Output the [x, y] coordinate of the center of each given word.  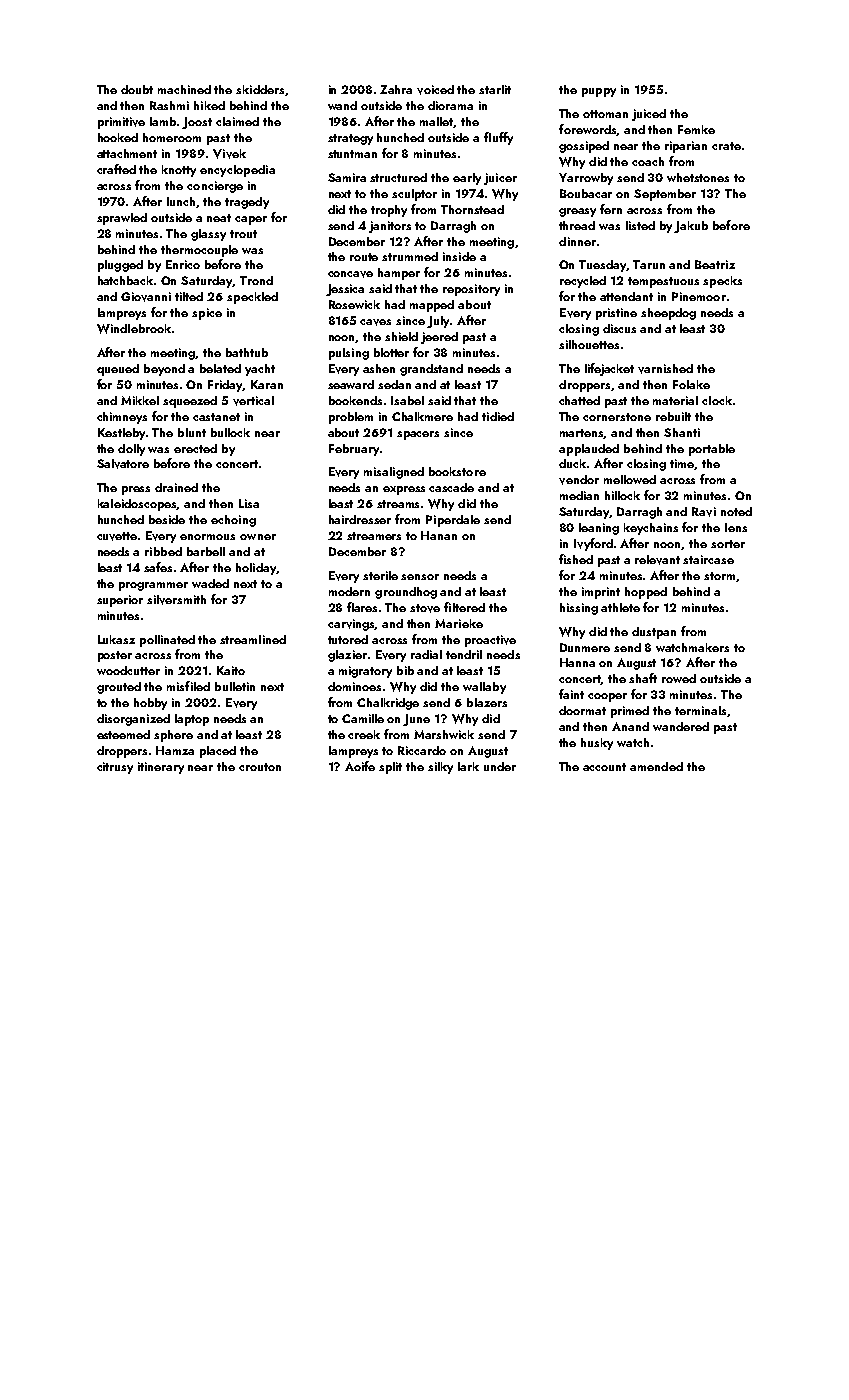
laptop [192, 720]
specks [722, 282]
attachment [127, 153]
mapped [432, 306]
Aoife [360, 766]
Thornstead [472, 209]
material [675, 400]
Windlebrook [134, 329]
